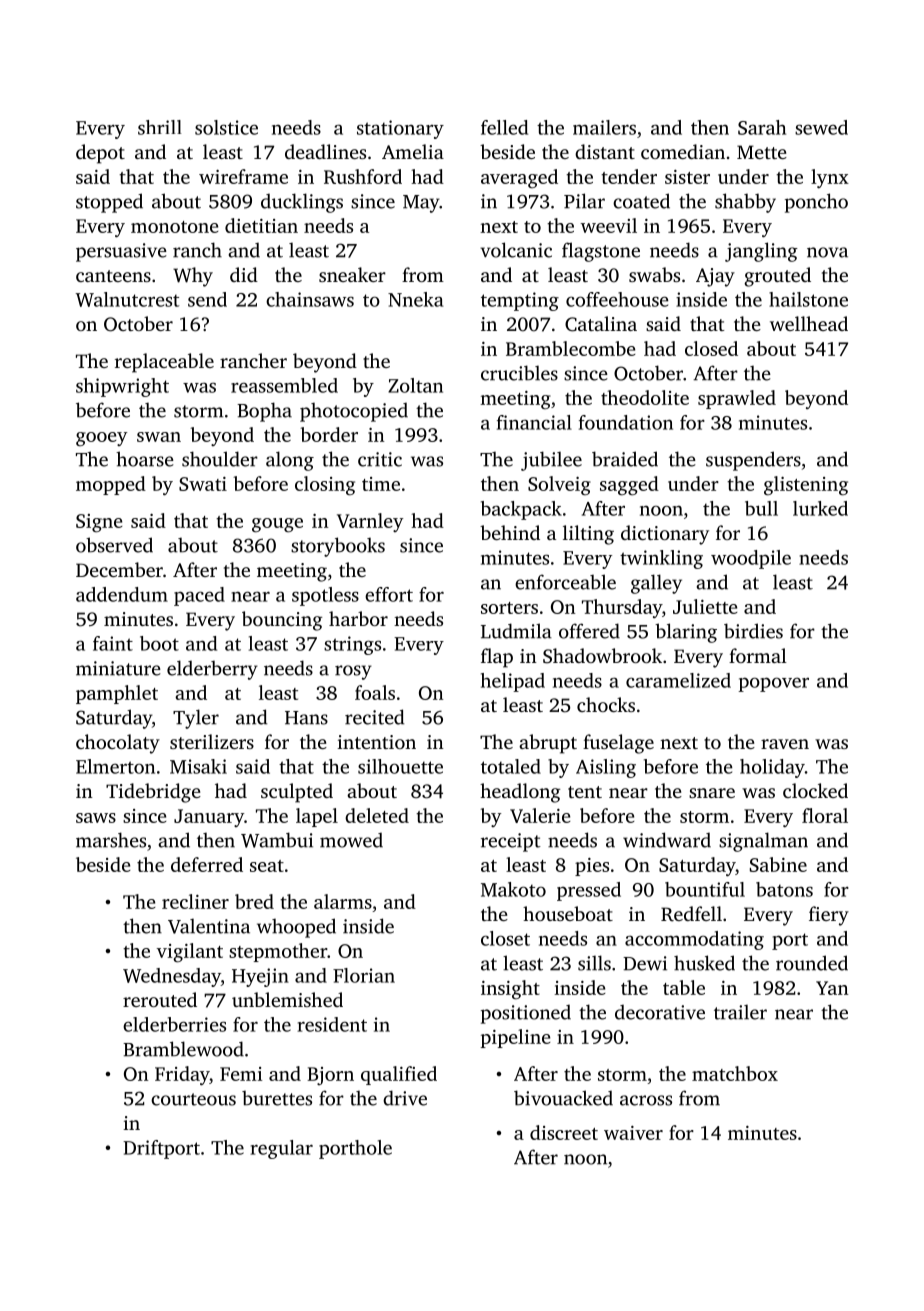  I want to click on sewed, so click(821, 127).
